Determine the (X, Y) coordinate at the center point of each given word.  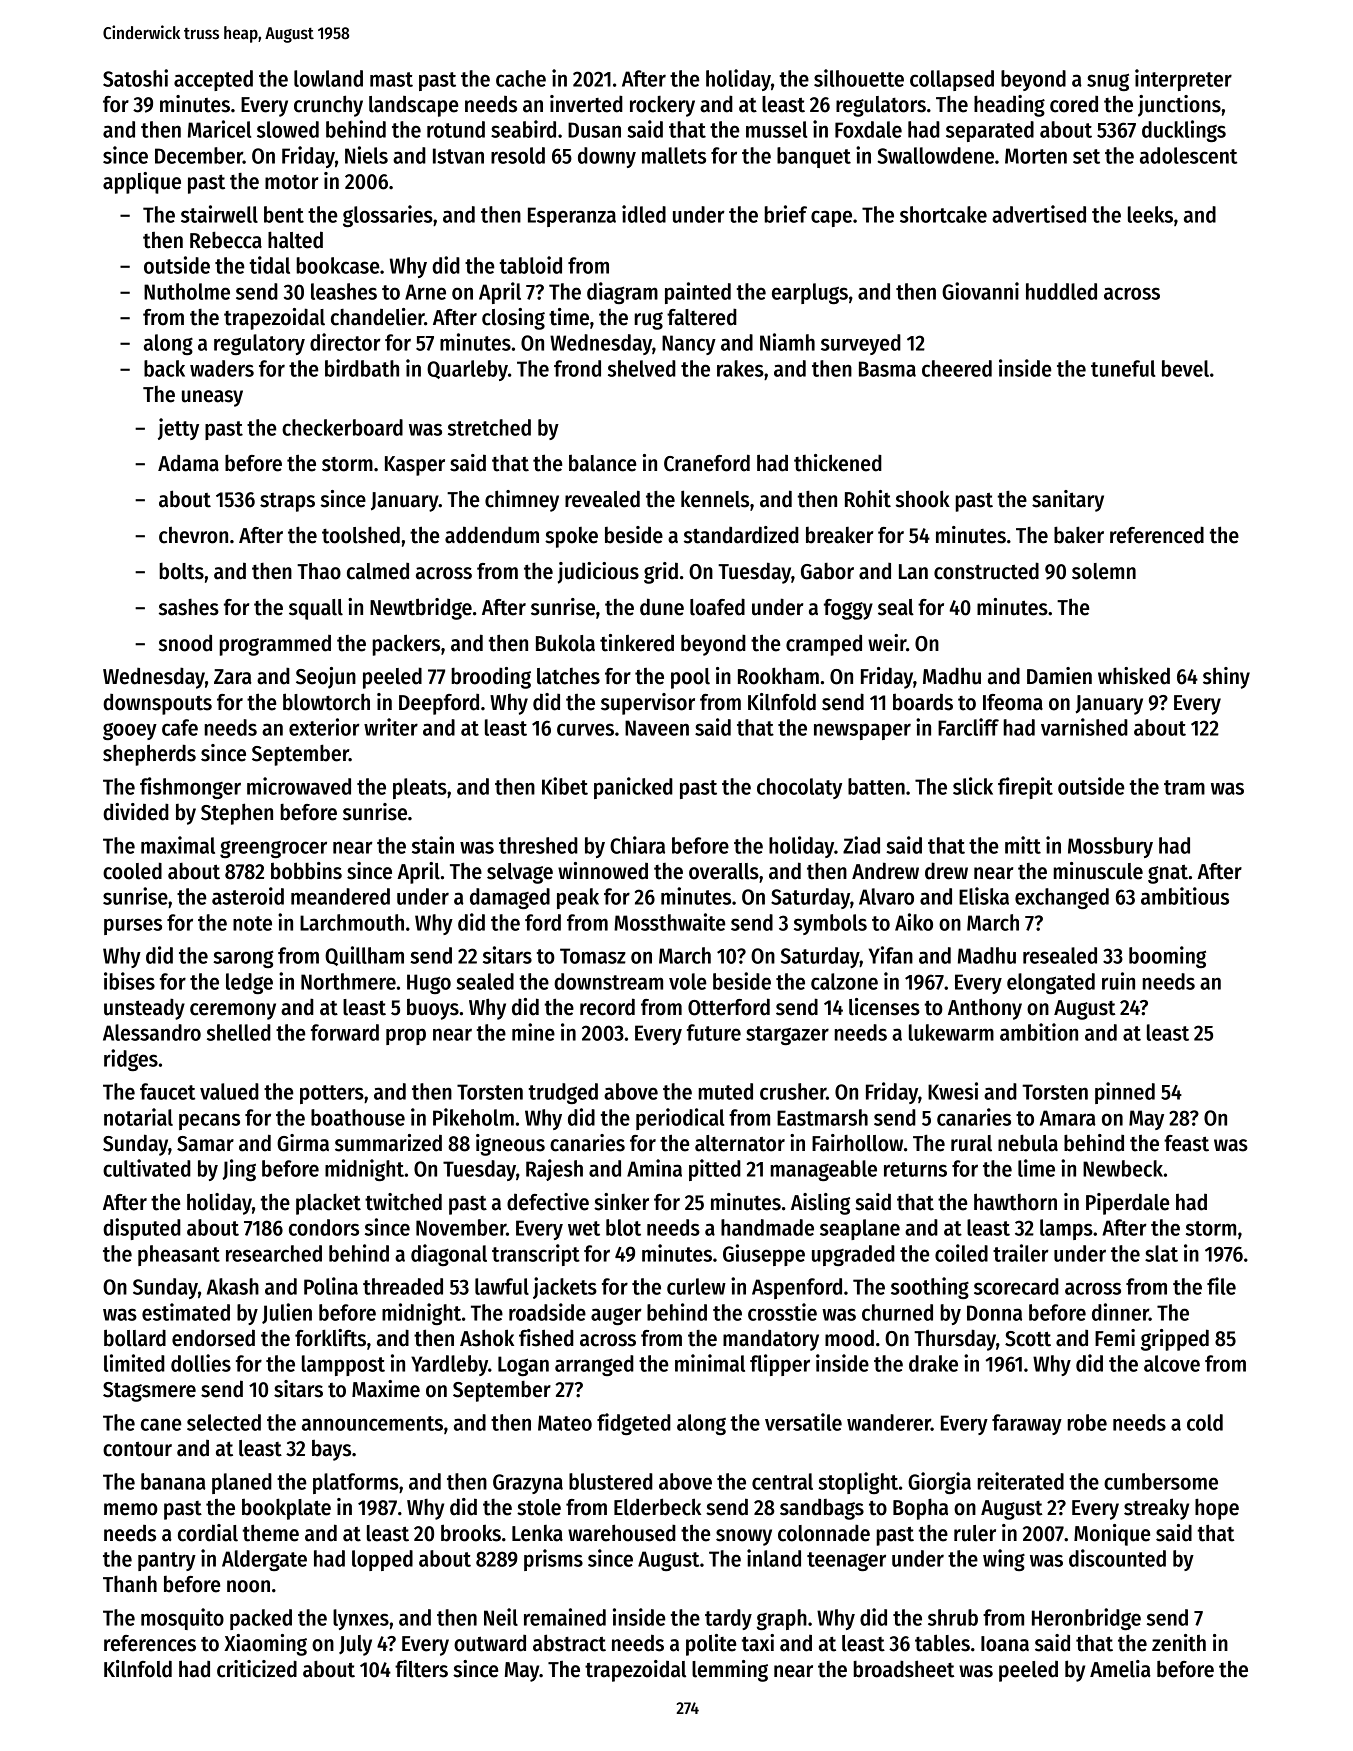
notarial (138, 1117)
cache (521, 78)
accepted (213, 80)
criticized (257, 1669)
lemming (730, 1671)
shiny (1226, 678)
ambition (1039, 1032)
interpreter (1183, 80)
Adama (188, 463)
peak (578, 898)
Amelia (1120, 1669)
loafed (717, 607)
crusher (793, 1091)
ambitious (1185, 896)
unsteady (144, 1009)
